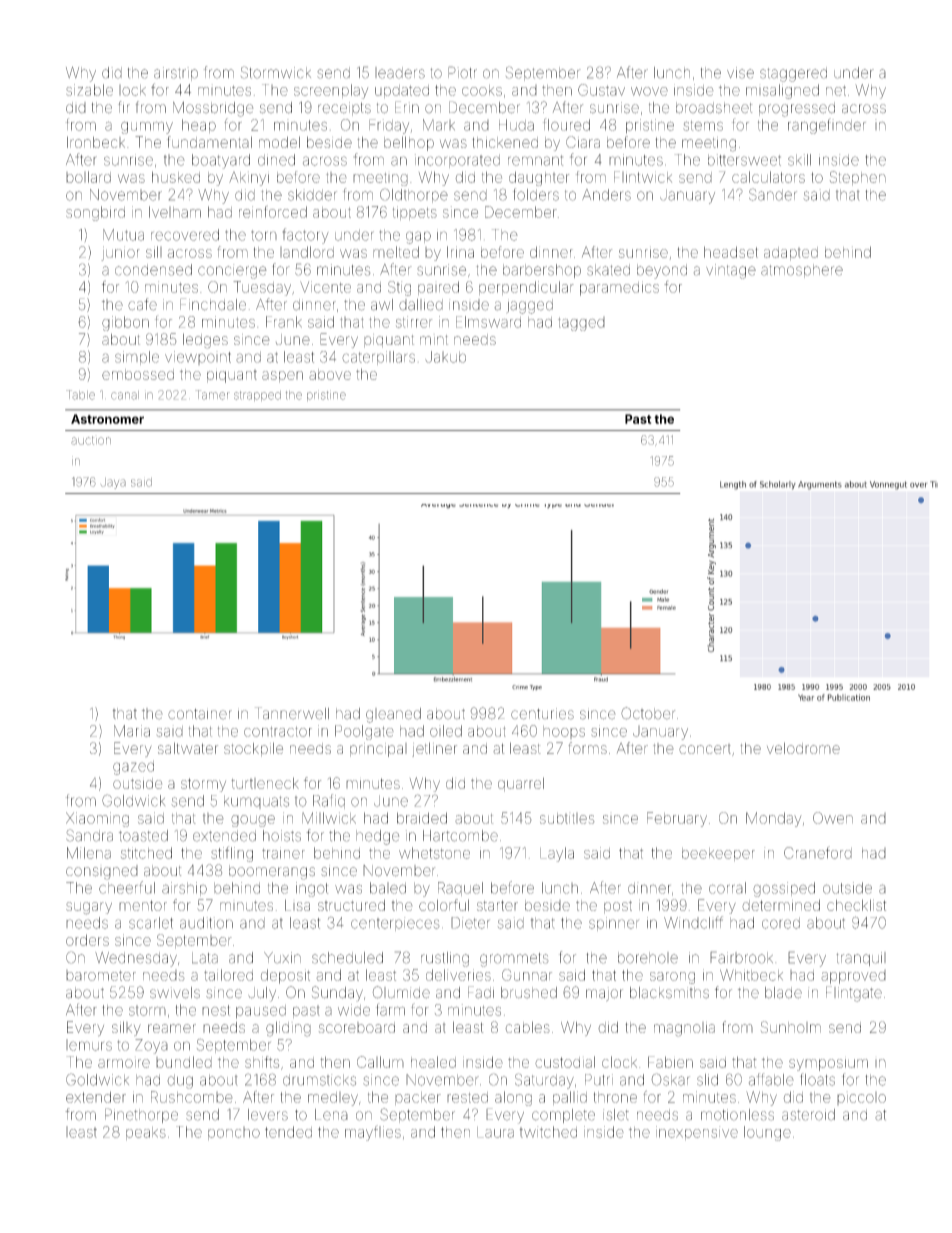 The height and width of the screenshot is (1233, 952). I want to click on Jaya, so click(113, 483).
